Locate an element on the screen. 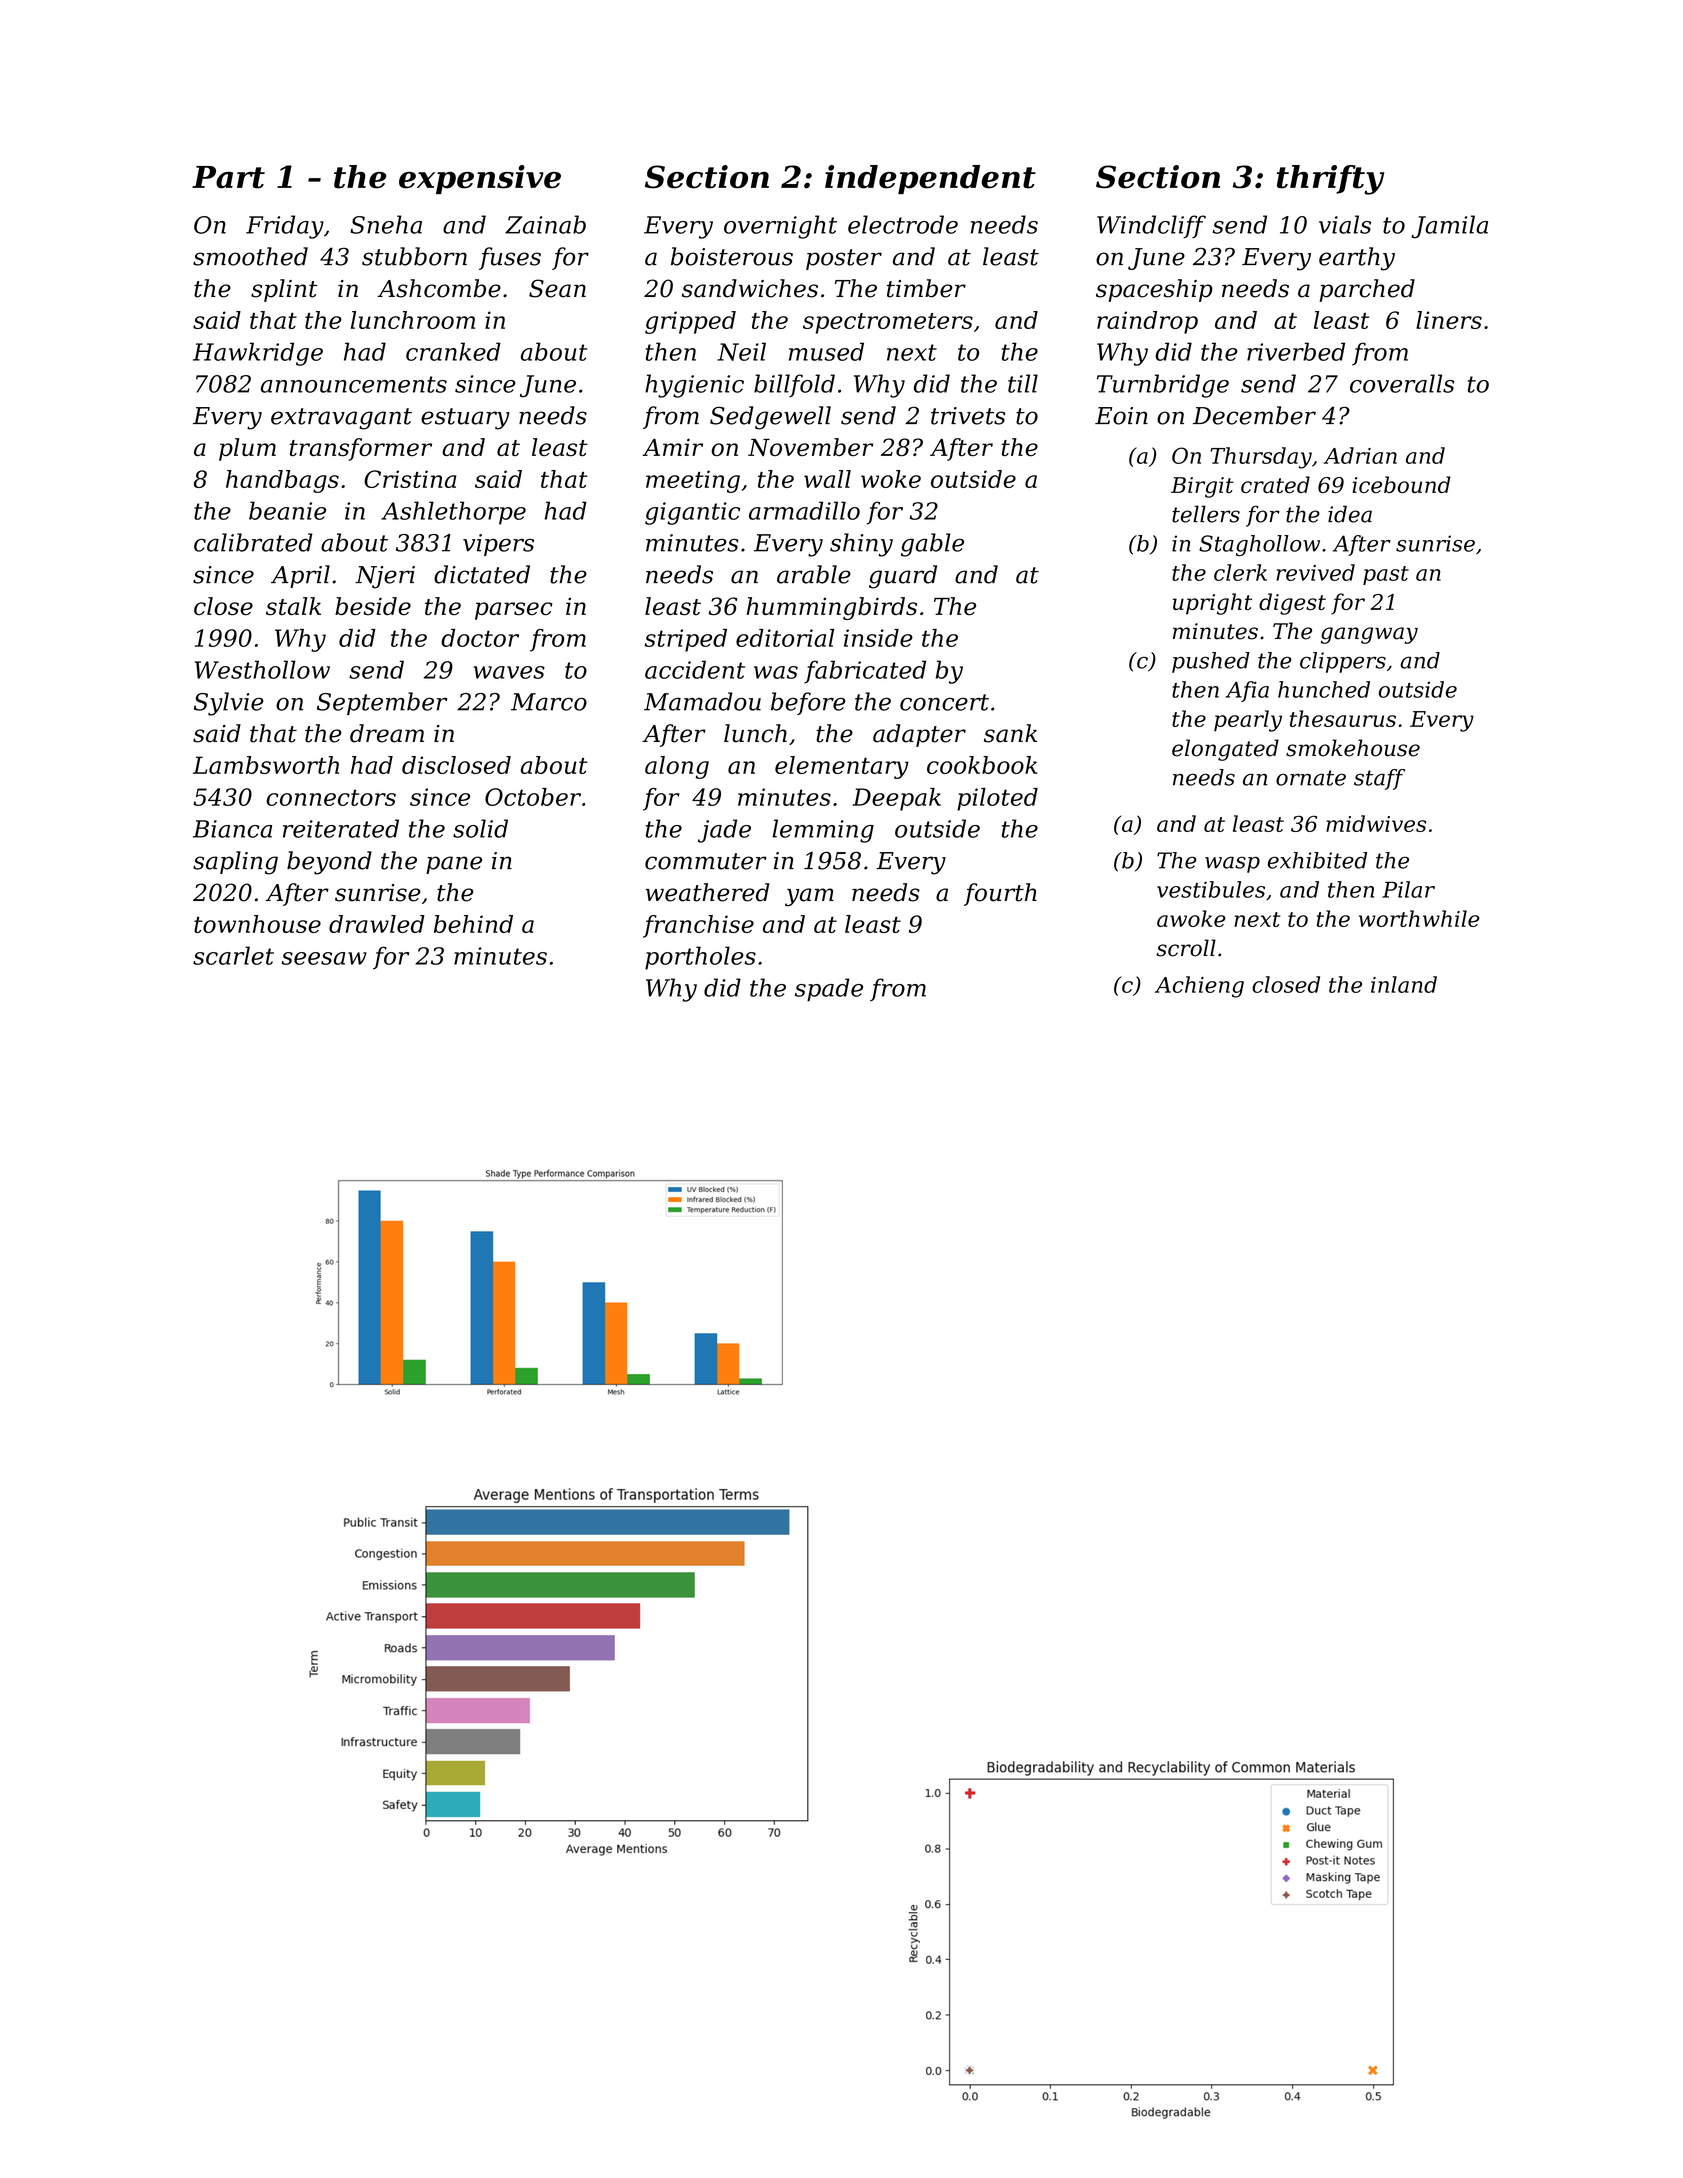 This screenshot has height=2178, width=1683. portholes is located at coordinates (700, 958).
